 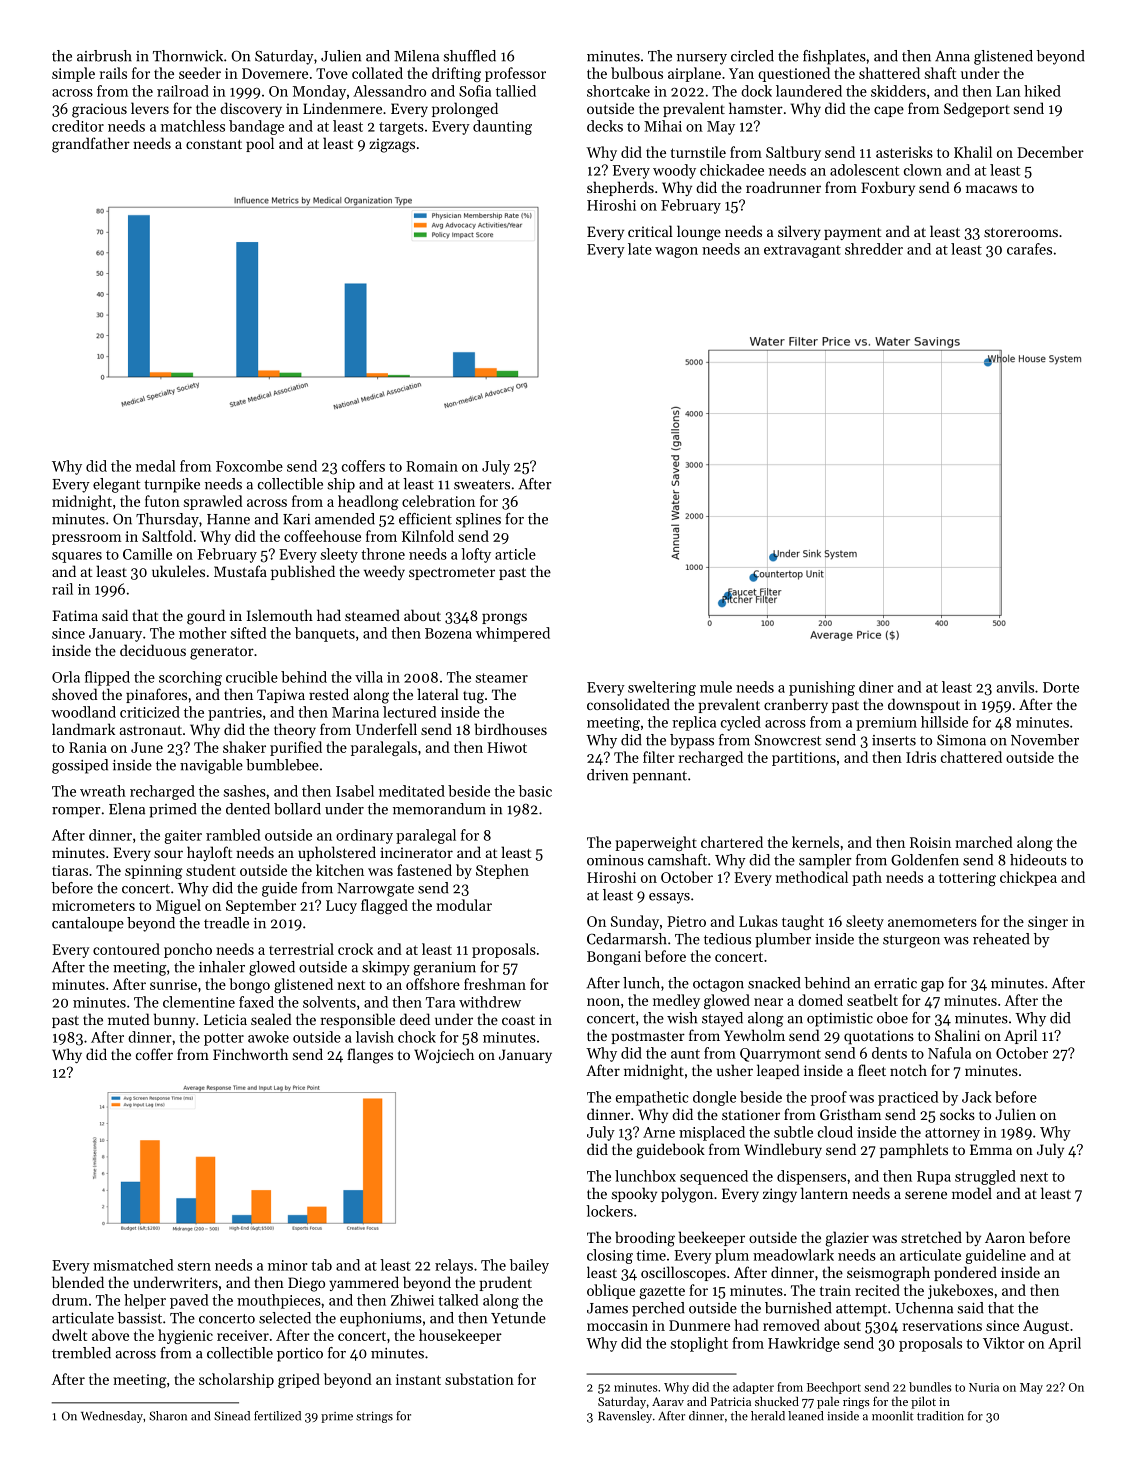 What do you see at coordinates (1029, 249) in the screenshot?
I see `carafes` at bounding box center [1029, 249].
